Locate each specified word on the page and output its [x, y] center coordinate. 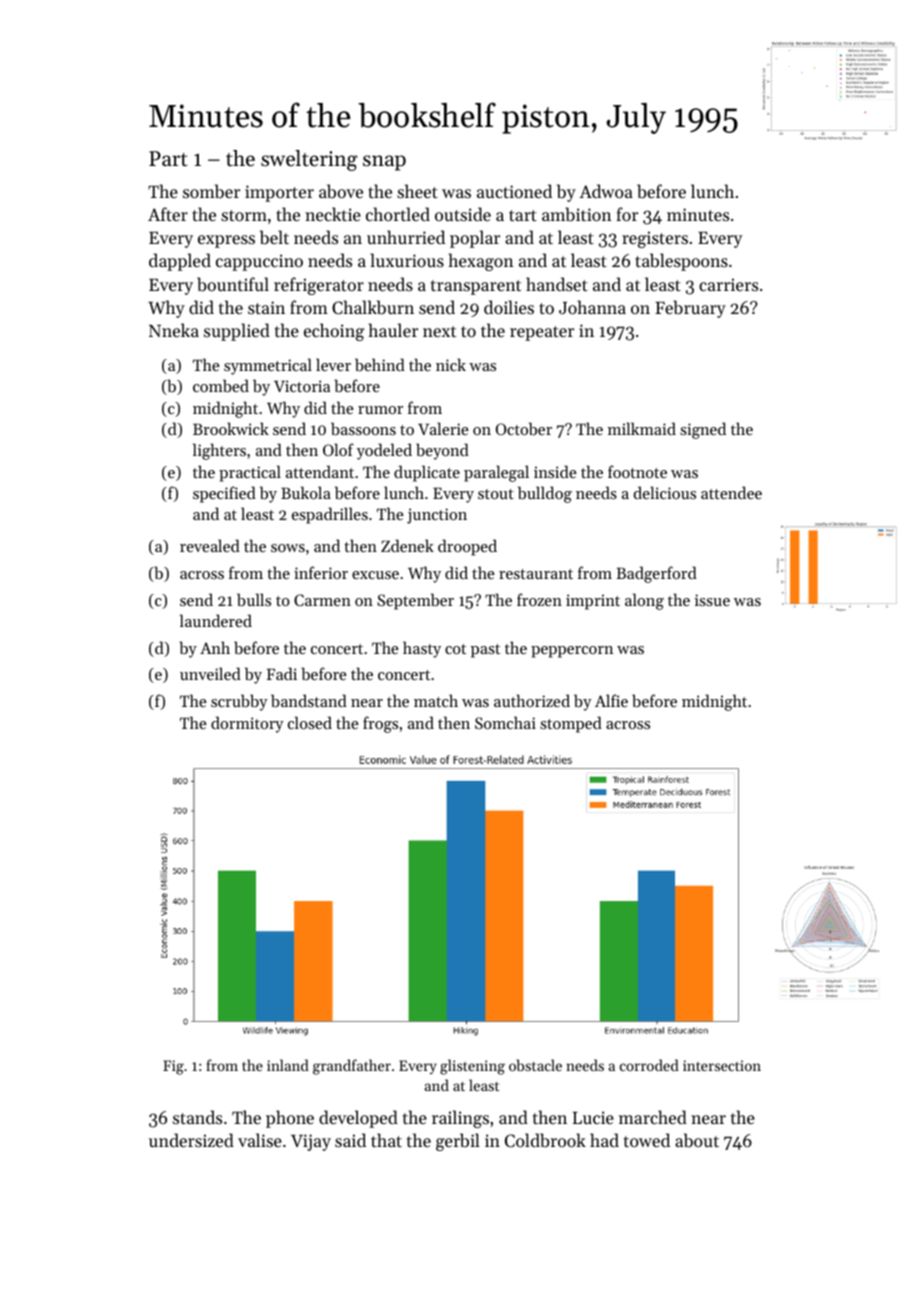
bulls [254, 599]
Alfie [611, 700]
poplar [475, 239]
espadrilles [330, 515]
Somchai [505, 722]
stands [197, 1117]
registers [655, 239]
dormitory [247, 724]
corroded [649, 1065]
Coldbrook [545, 1140]
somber [211, 191]
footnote [637, 471]
